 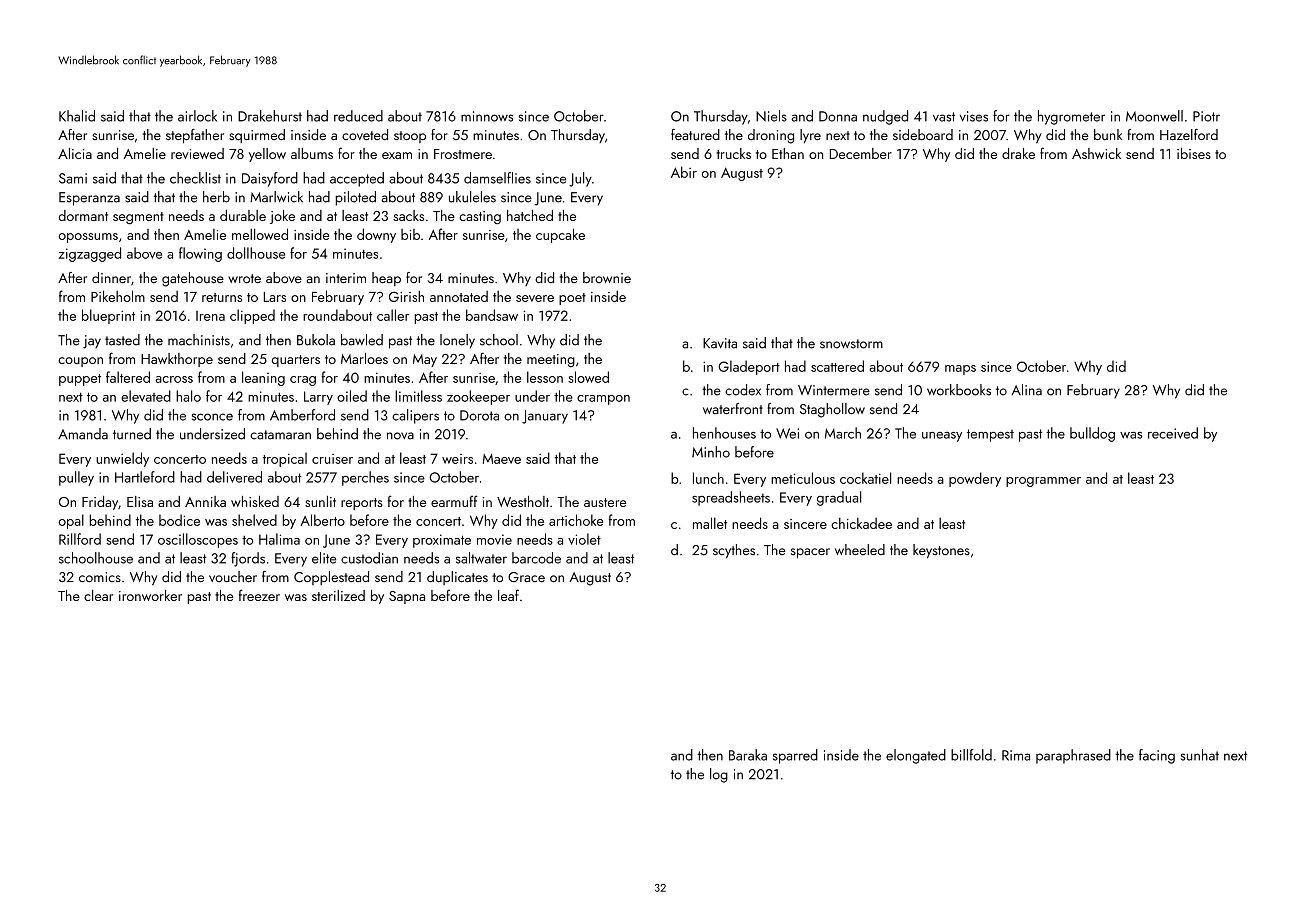 I want to click on Alicia, so click(x=75, y=153).
